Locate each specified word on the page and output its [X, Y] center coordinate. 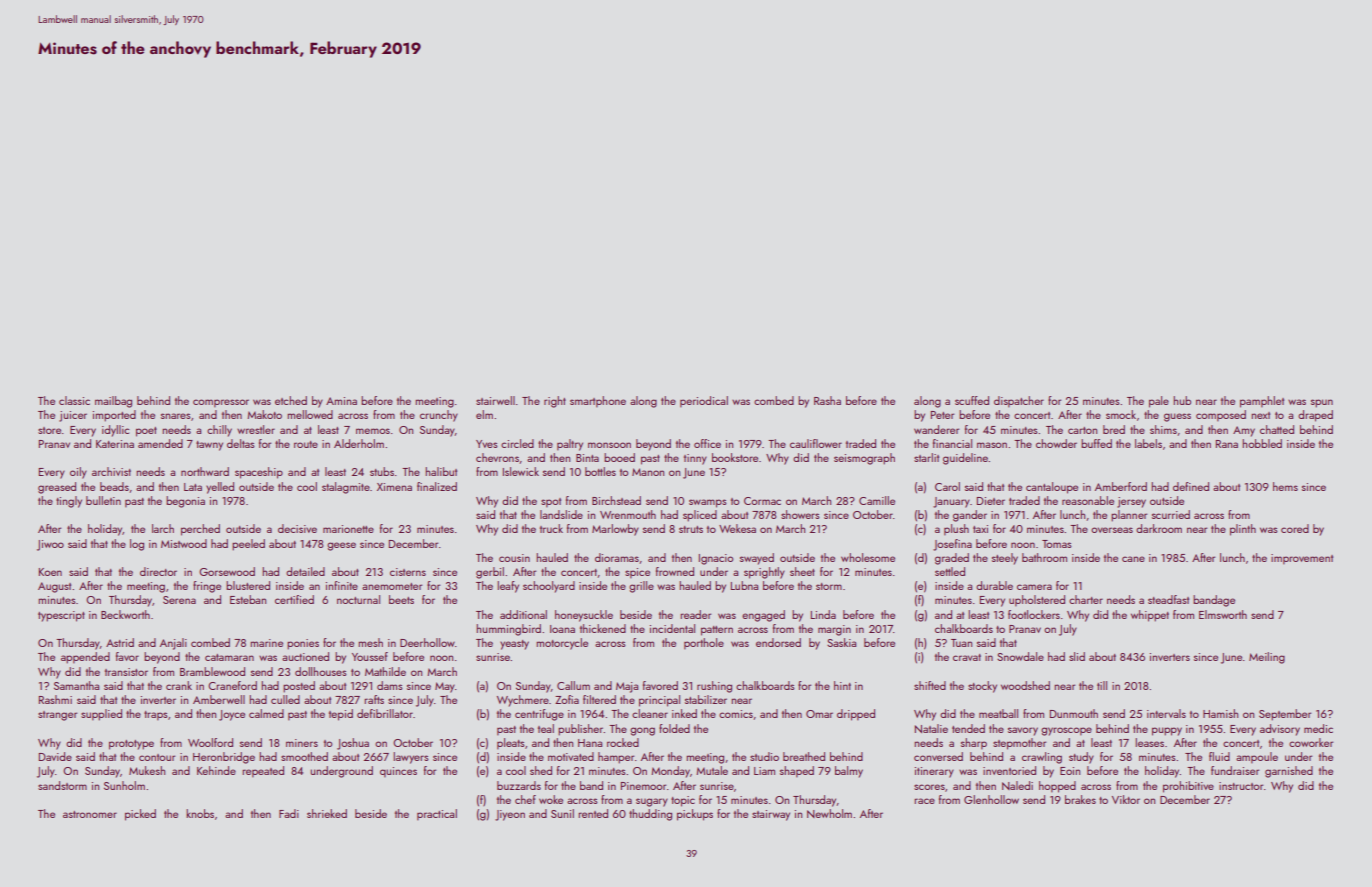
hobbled [1262, 443]
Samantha [76, 685]
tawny [209, 446]
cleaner [650, 713]
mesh [370, 642]
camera [1034, 587]
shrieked [327, 813]
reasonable [1088, 500]
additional [523, 614]
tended [968, 728]
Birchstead [616, 500]
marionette [348, 529]
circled [517, 443]
